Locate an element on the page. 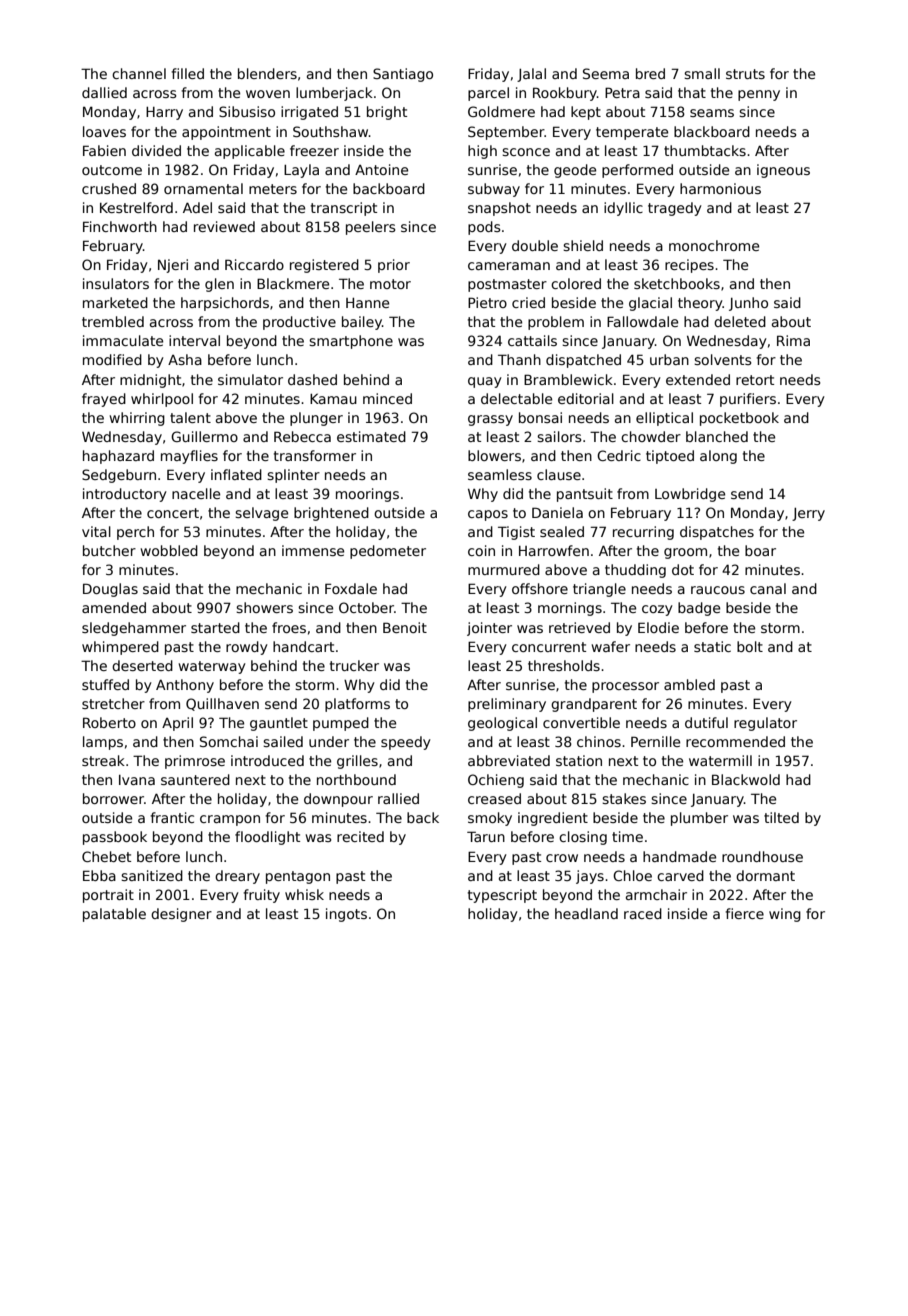 Image resolution: width=908 pixels, height=1316 pixels. pumped is located at coordinates (341, 724).
